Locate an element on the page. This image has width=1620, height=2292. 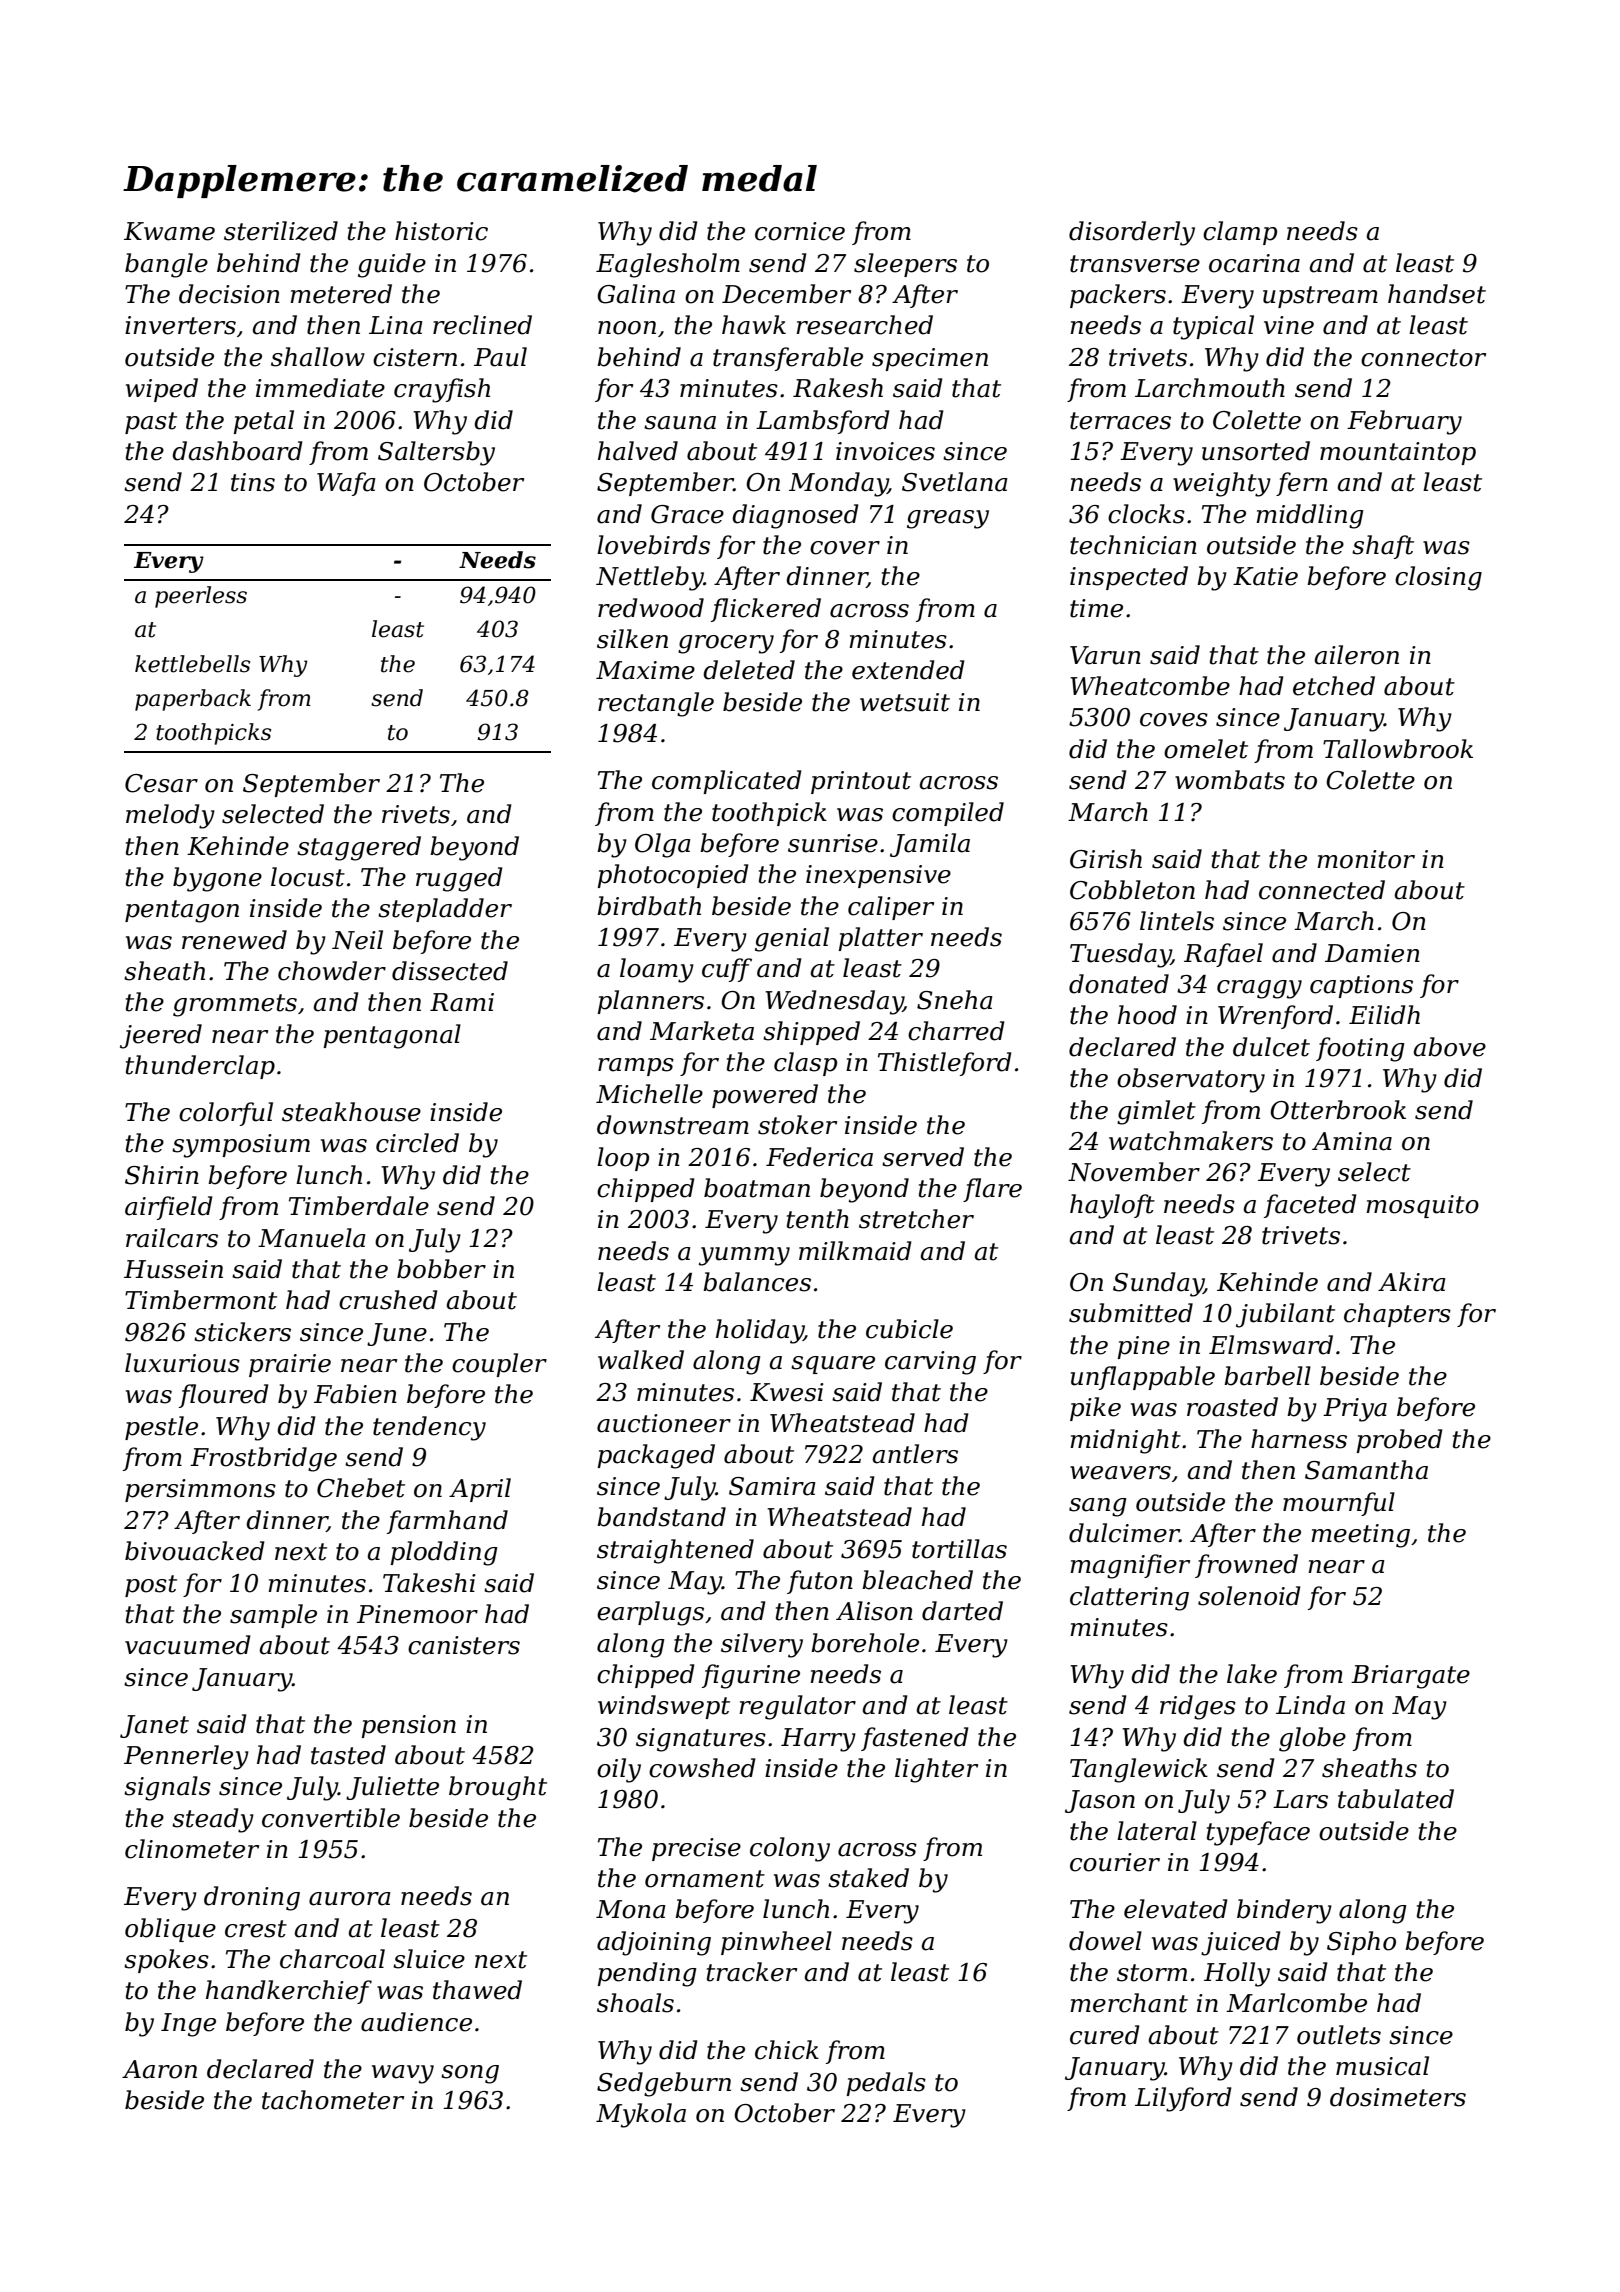
Maxime is located at coordinates (645, 670).
